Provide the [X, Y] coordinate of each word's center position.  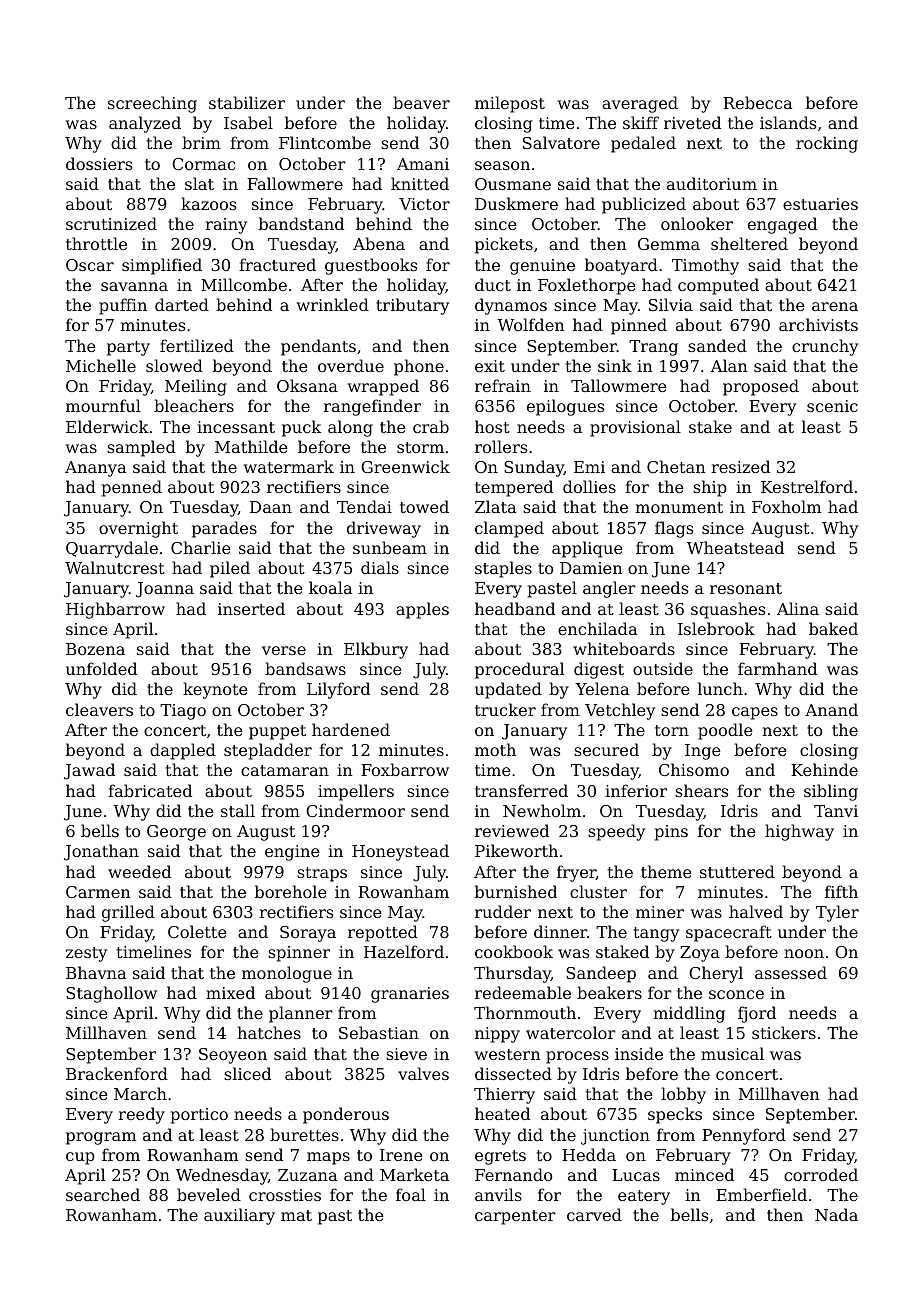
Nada [836, 1214]
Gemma [669, 244]
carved [594, 1214]
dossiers [99, 163]
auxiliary [239, 1216]
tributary [412, 306]
